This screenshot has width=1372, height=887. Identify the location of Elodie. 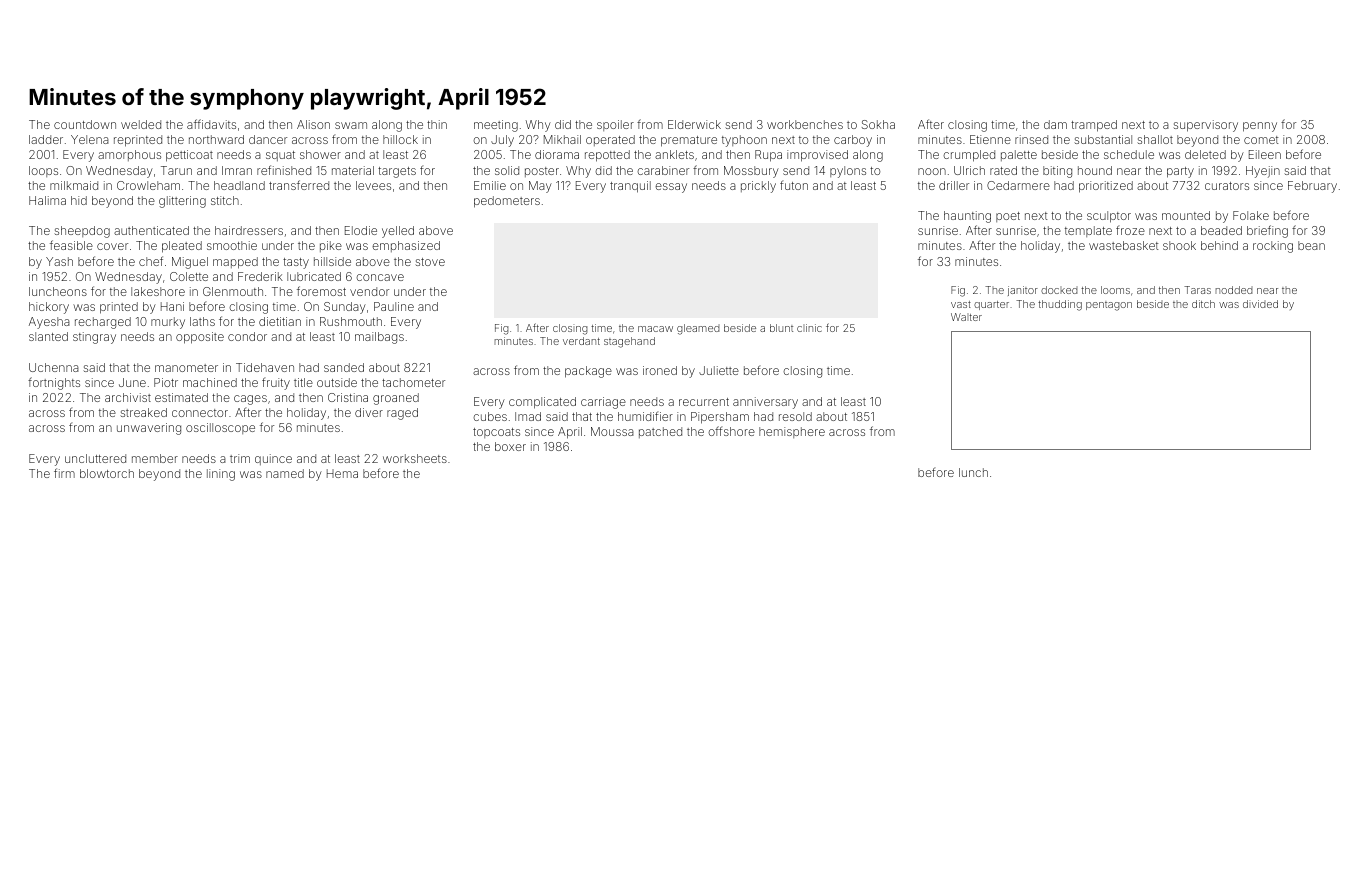
(361, 230).
